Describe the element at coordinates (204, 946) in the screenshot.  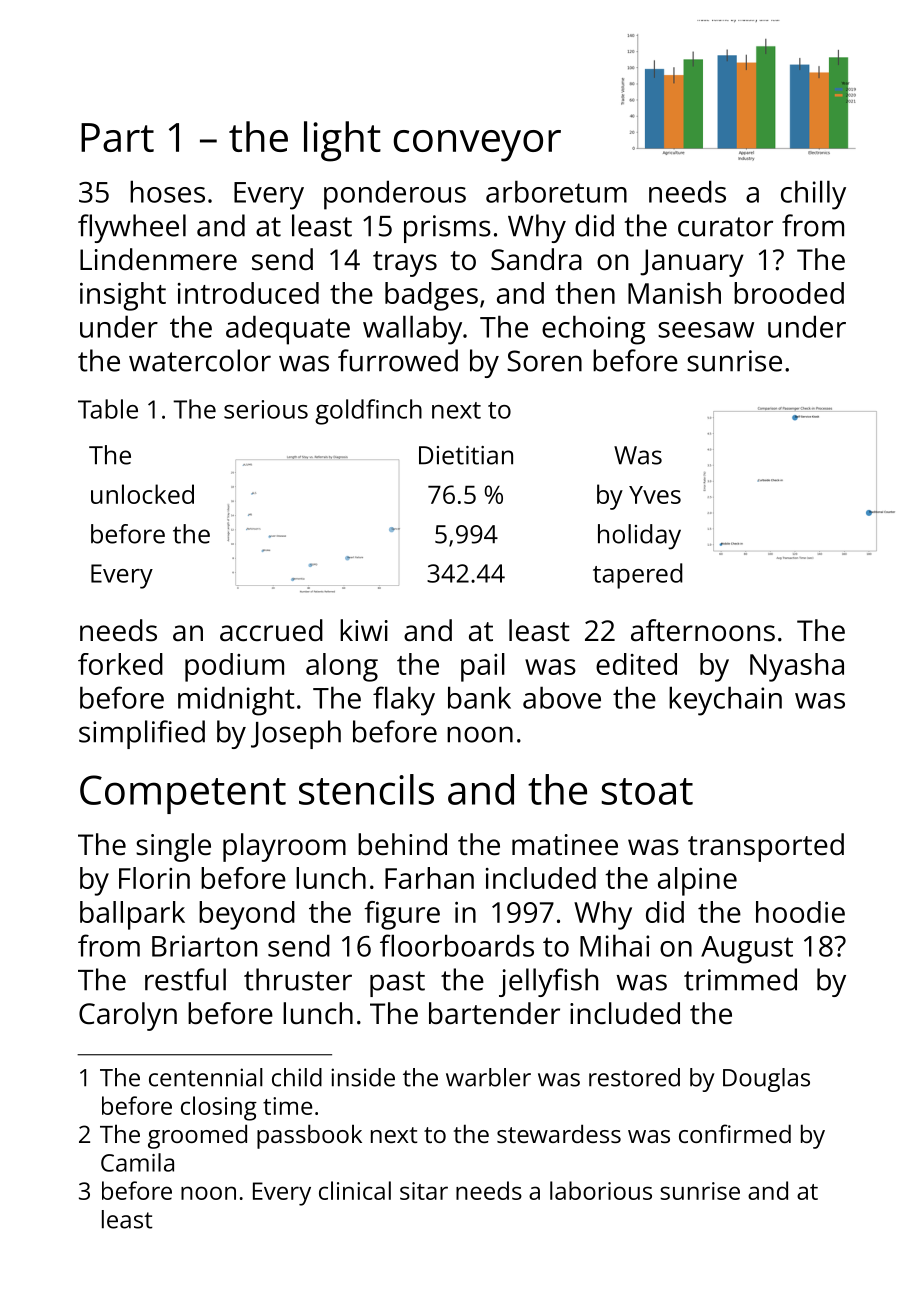
I see `Briarton` at that location.
